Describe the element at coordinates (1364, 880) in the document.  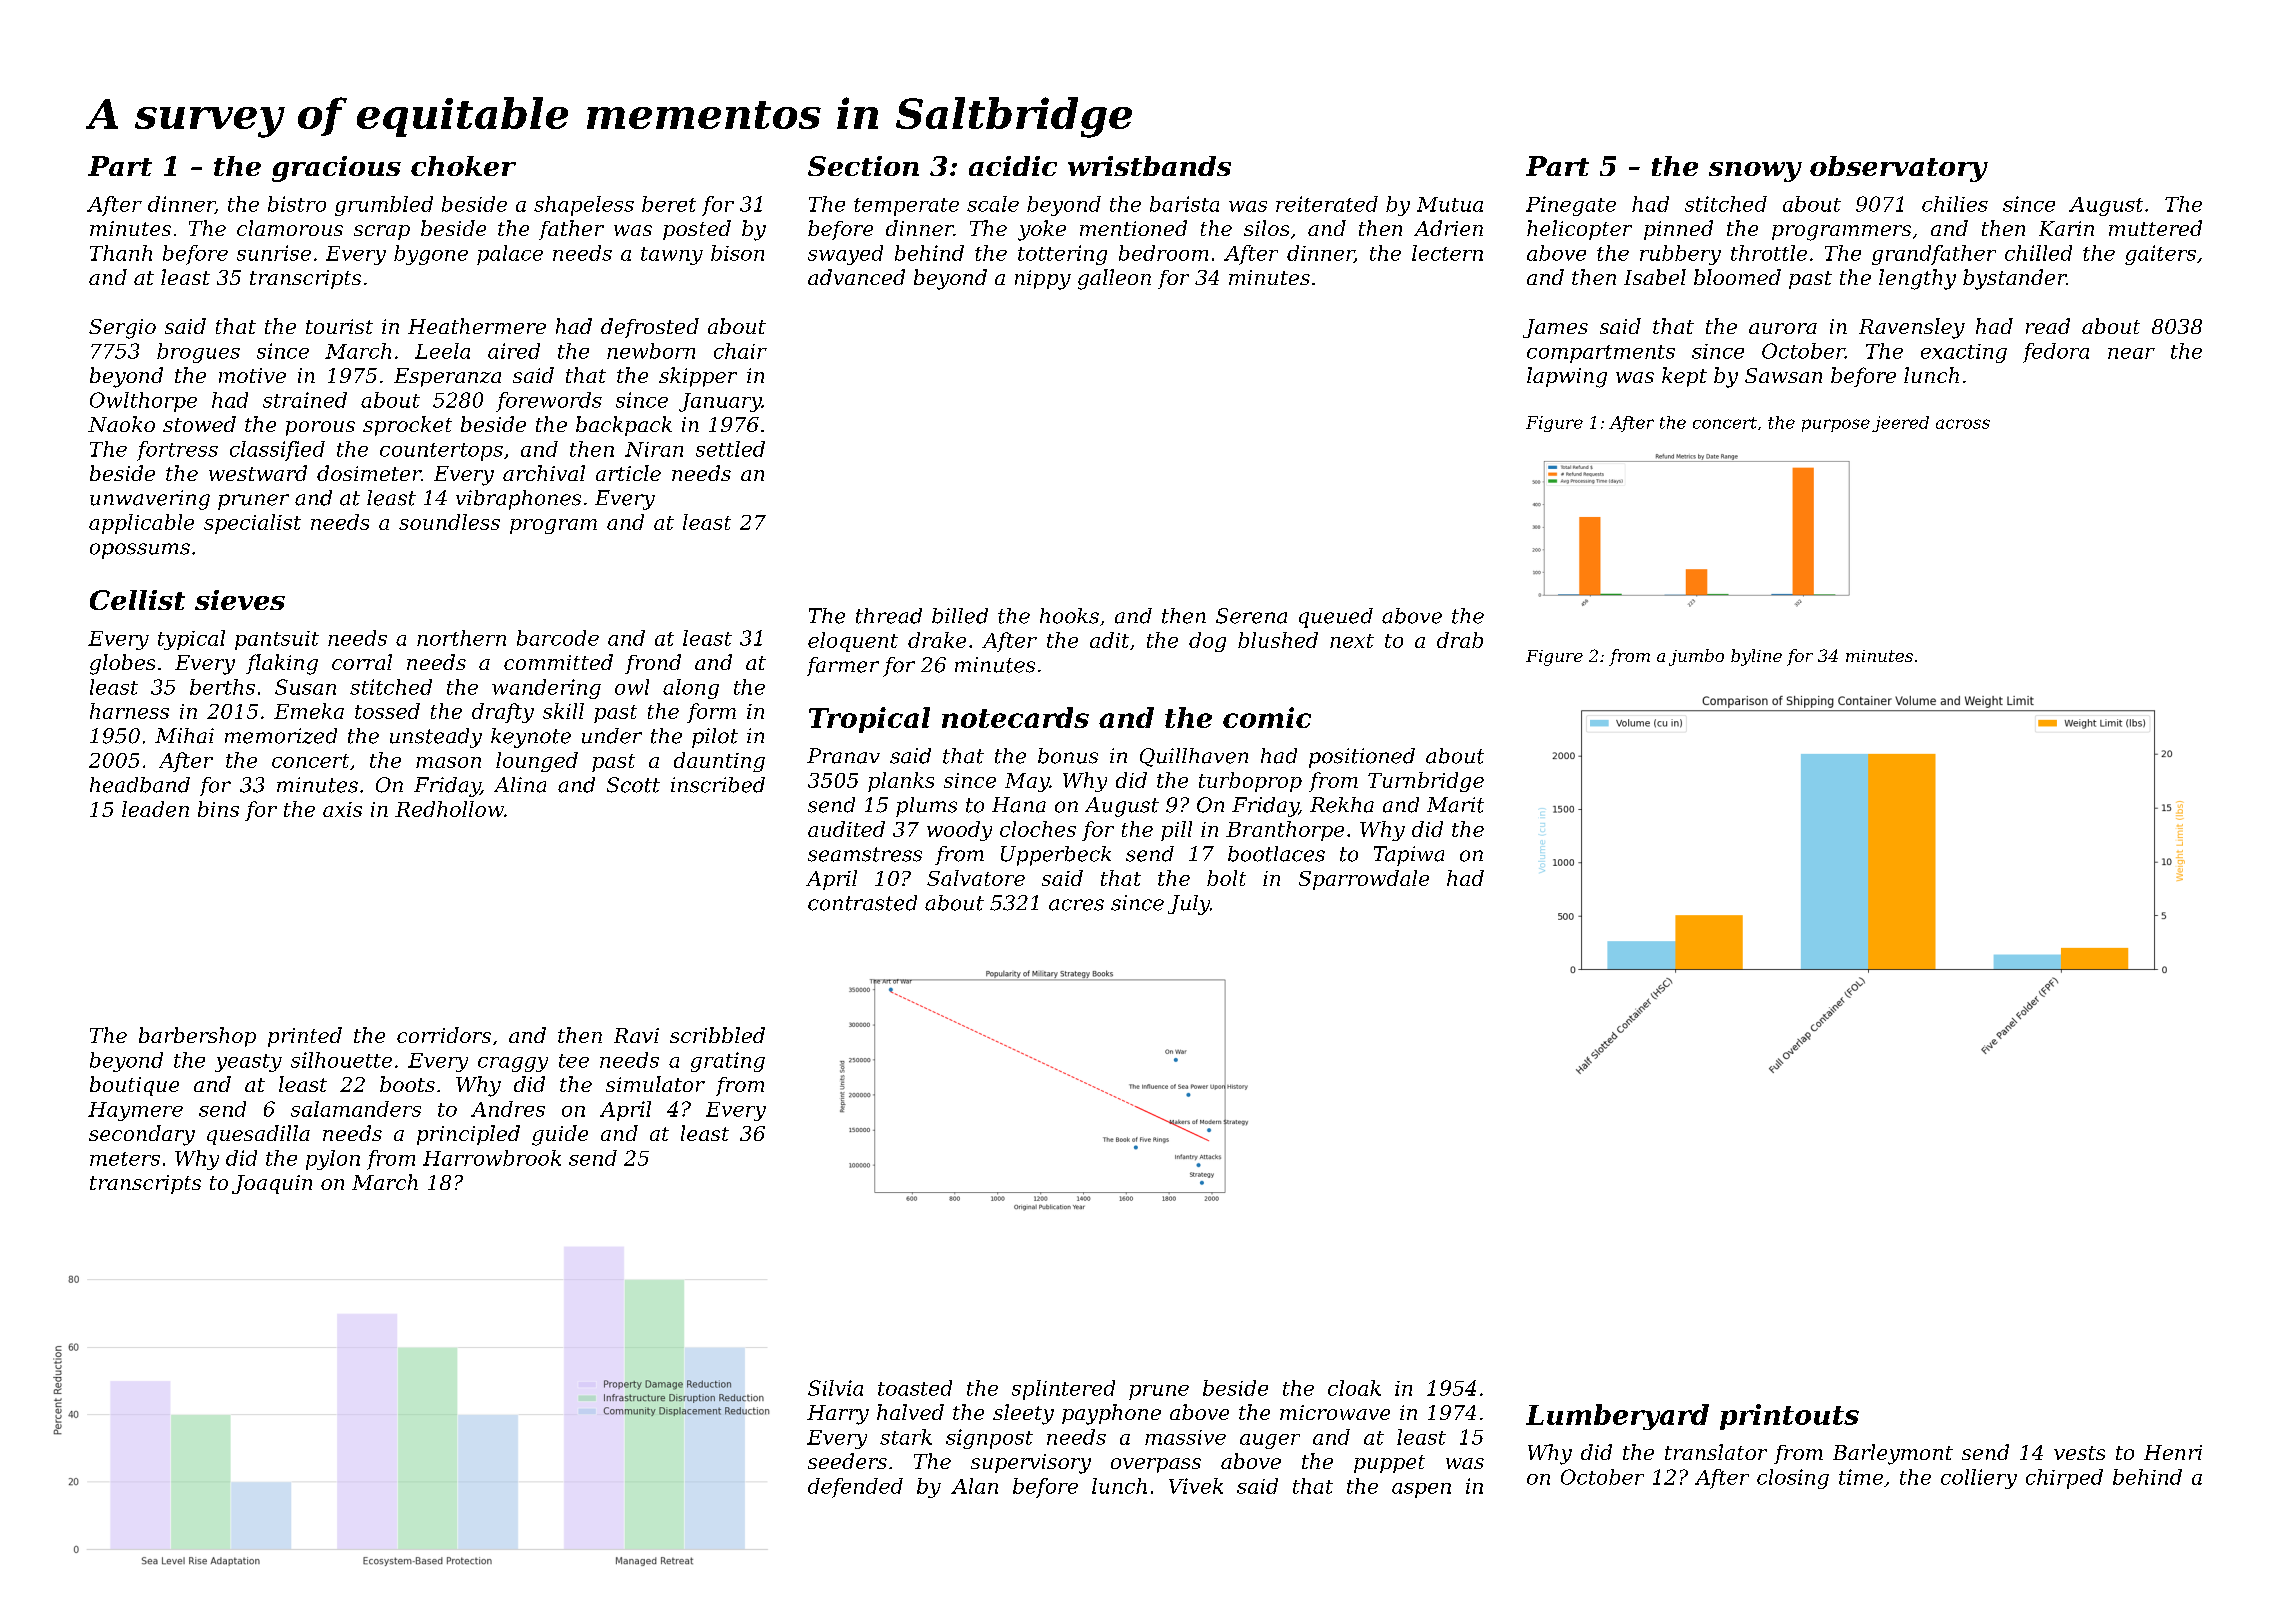
I see `Sparrowdale` at that location.
